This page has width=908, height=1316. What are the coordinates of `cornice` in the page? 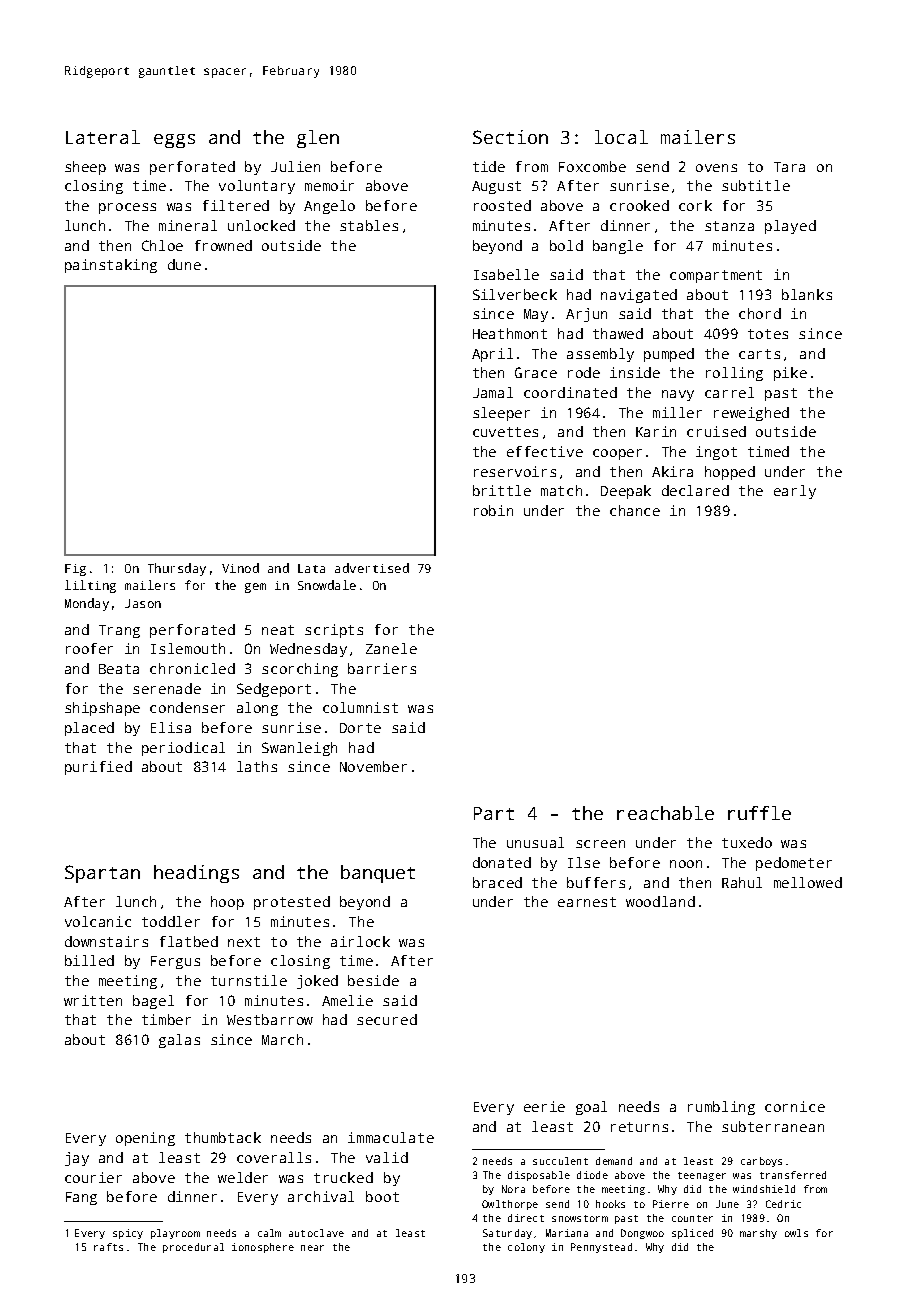 It's located at (795, 1106).
